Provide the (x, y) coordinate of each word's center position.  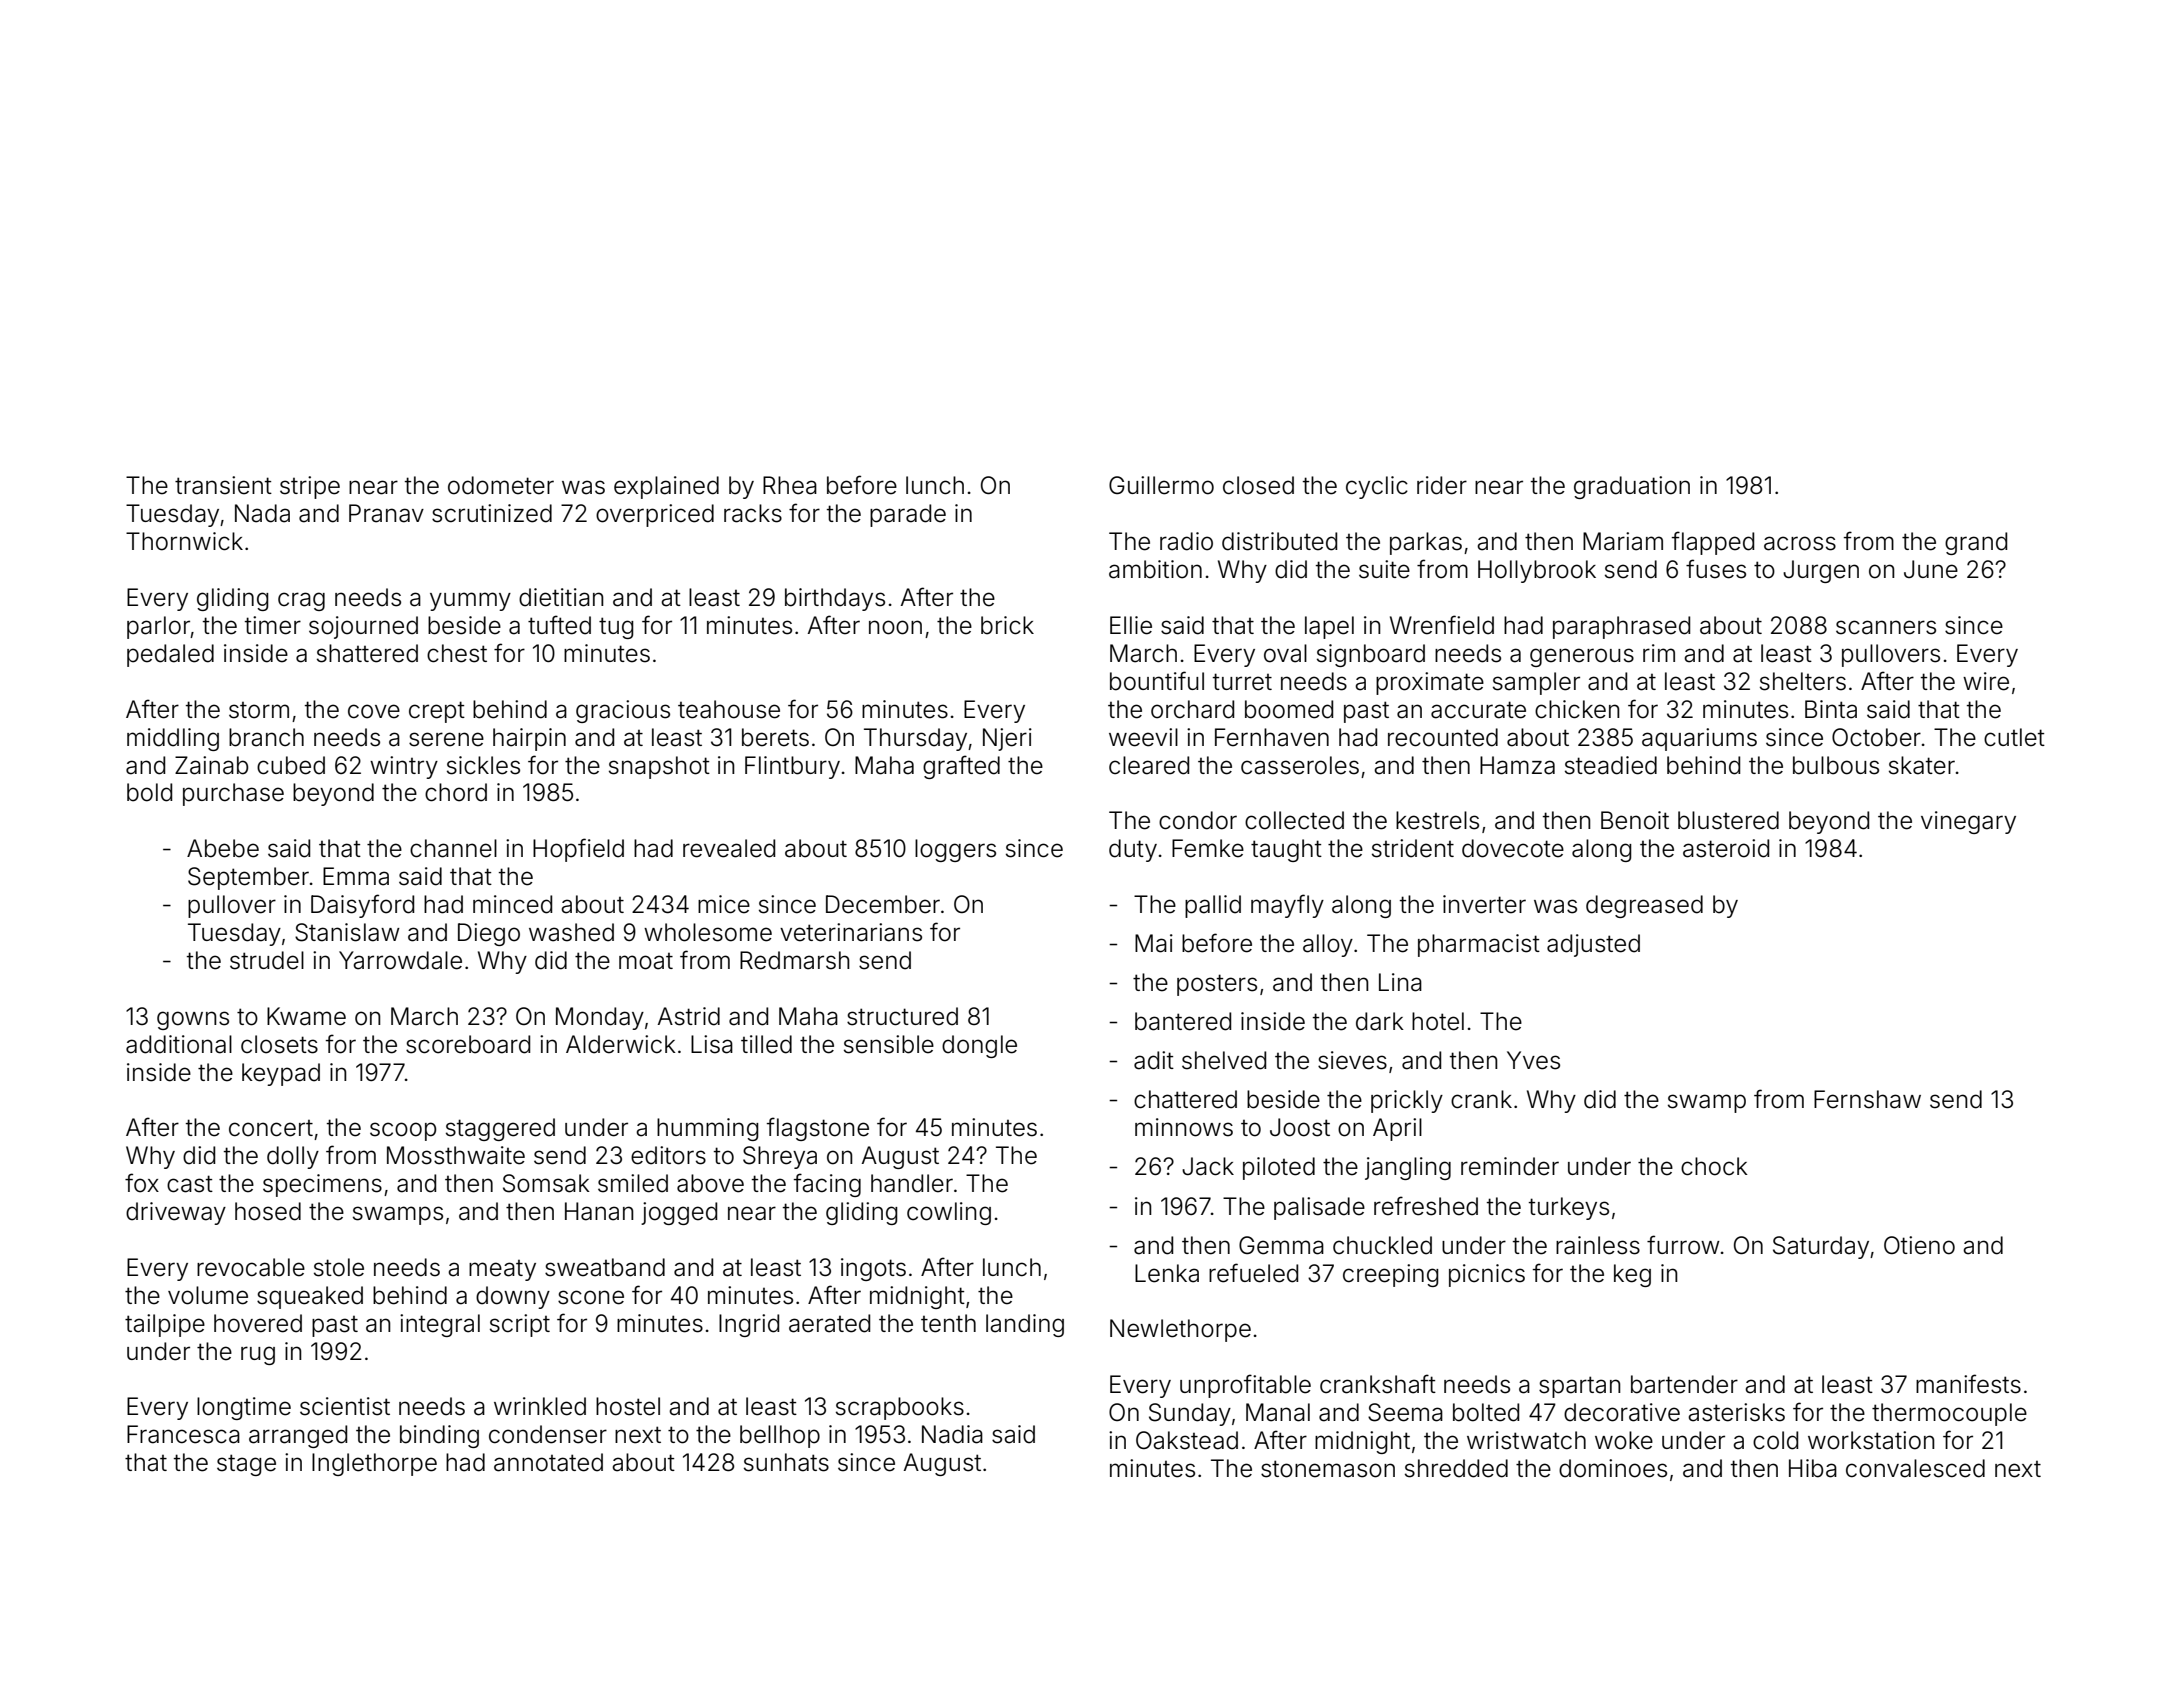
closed (1258, 485)
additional (179, 1044)
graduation (1632, 487)
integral (440, 1325)
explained (666, 487)
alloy (1328, 945)
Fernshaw (1867, 1099)
